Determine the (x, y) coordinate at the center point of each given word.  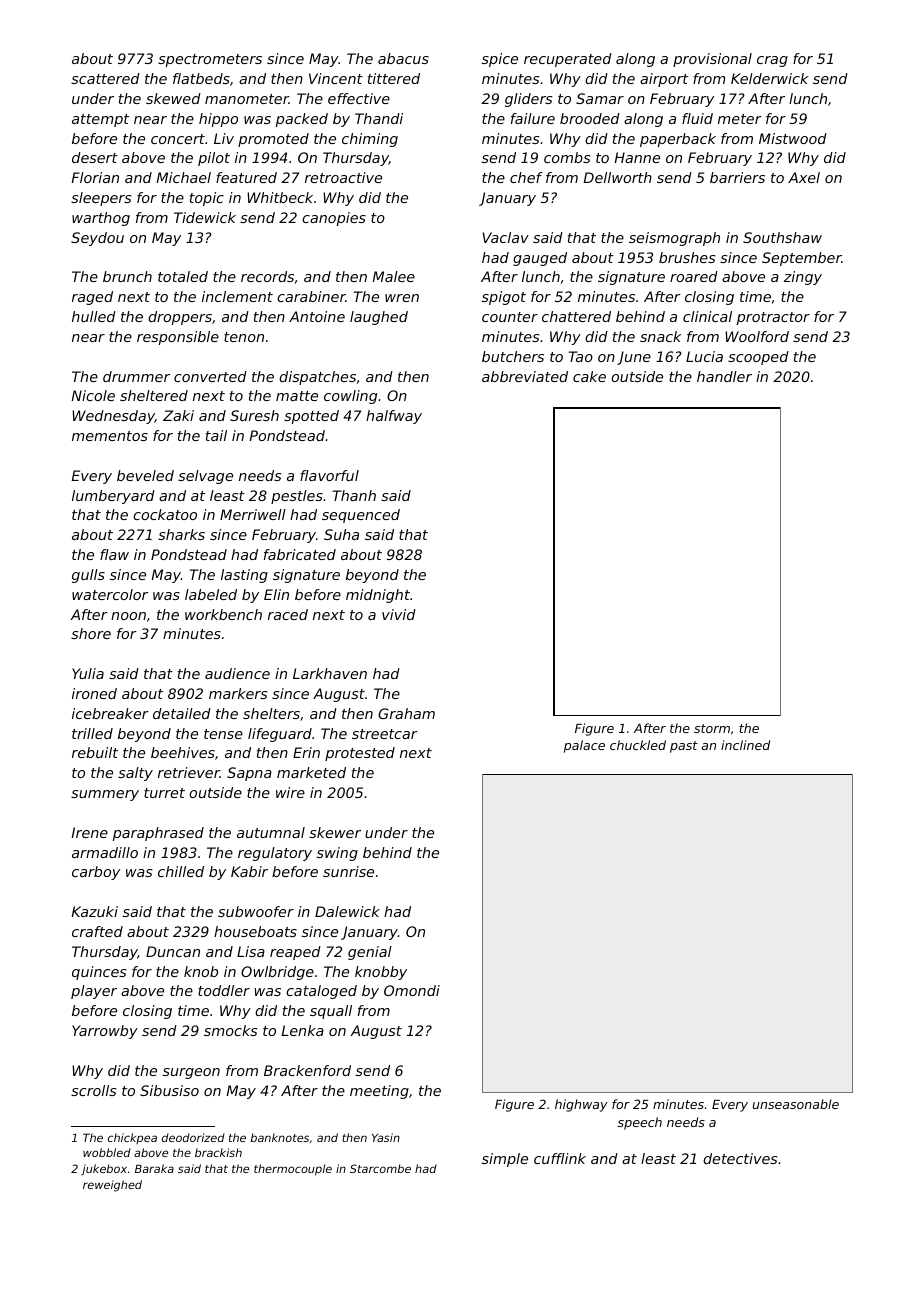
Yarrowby (105, 1032)
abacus (403, 58)
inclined (745, 745)
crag (772, 61)
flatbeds (201, 78)
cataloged (321, 992)
